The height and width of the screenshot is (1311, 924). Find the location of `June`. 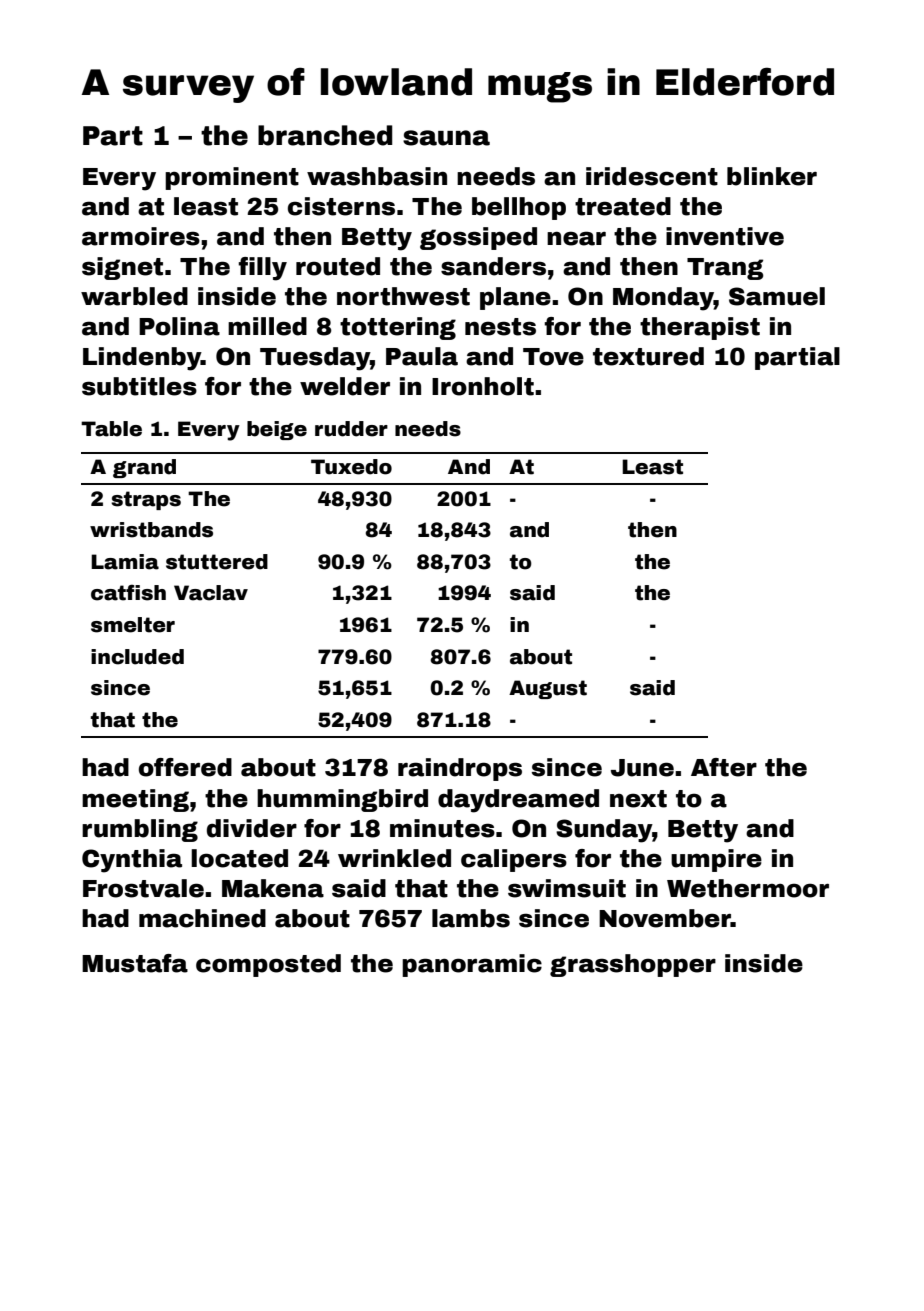

June is located at coordinates (642, 768).
